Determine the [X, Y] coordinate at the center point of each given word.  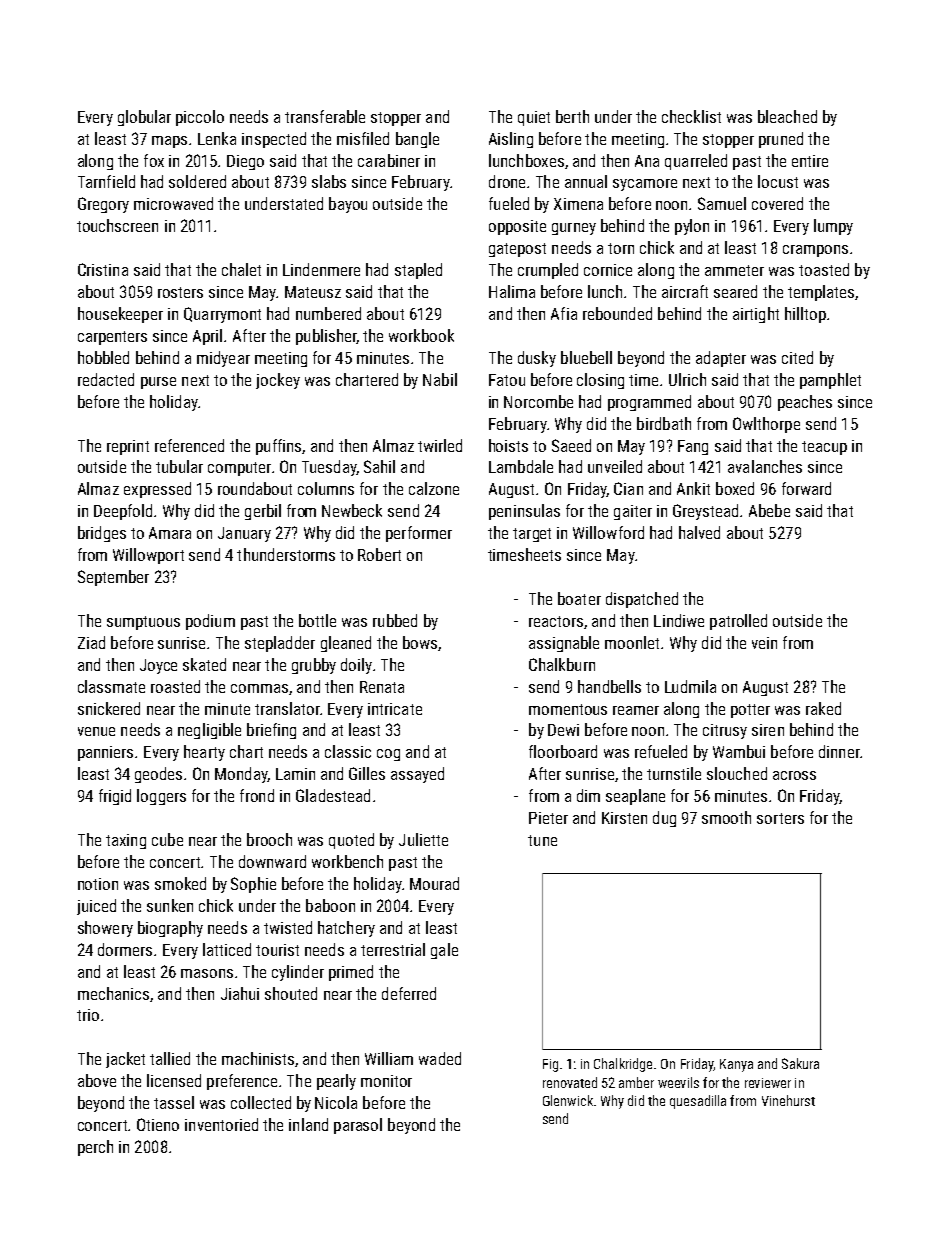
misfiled [363, 138]
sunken [170, 905]
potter [750, 711]
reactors [556, 621]
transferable [325, 116]
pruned [781, 140]
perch [95, 1148]
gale [444, 951]
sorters [780, 818]
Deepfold [123, 512]
